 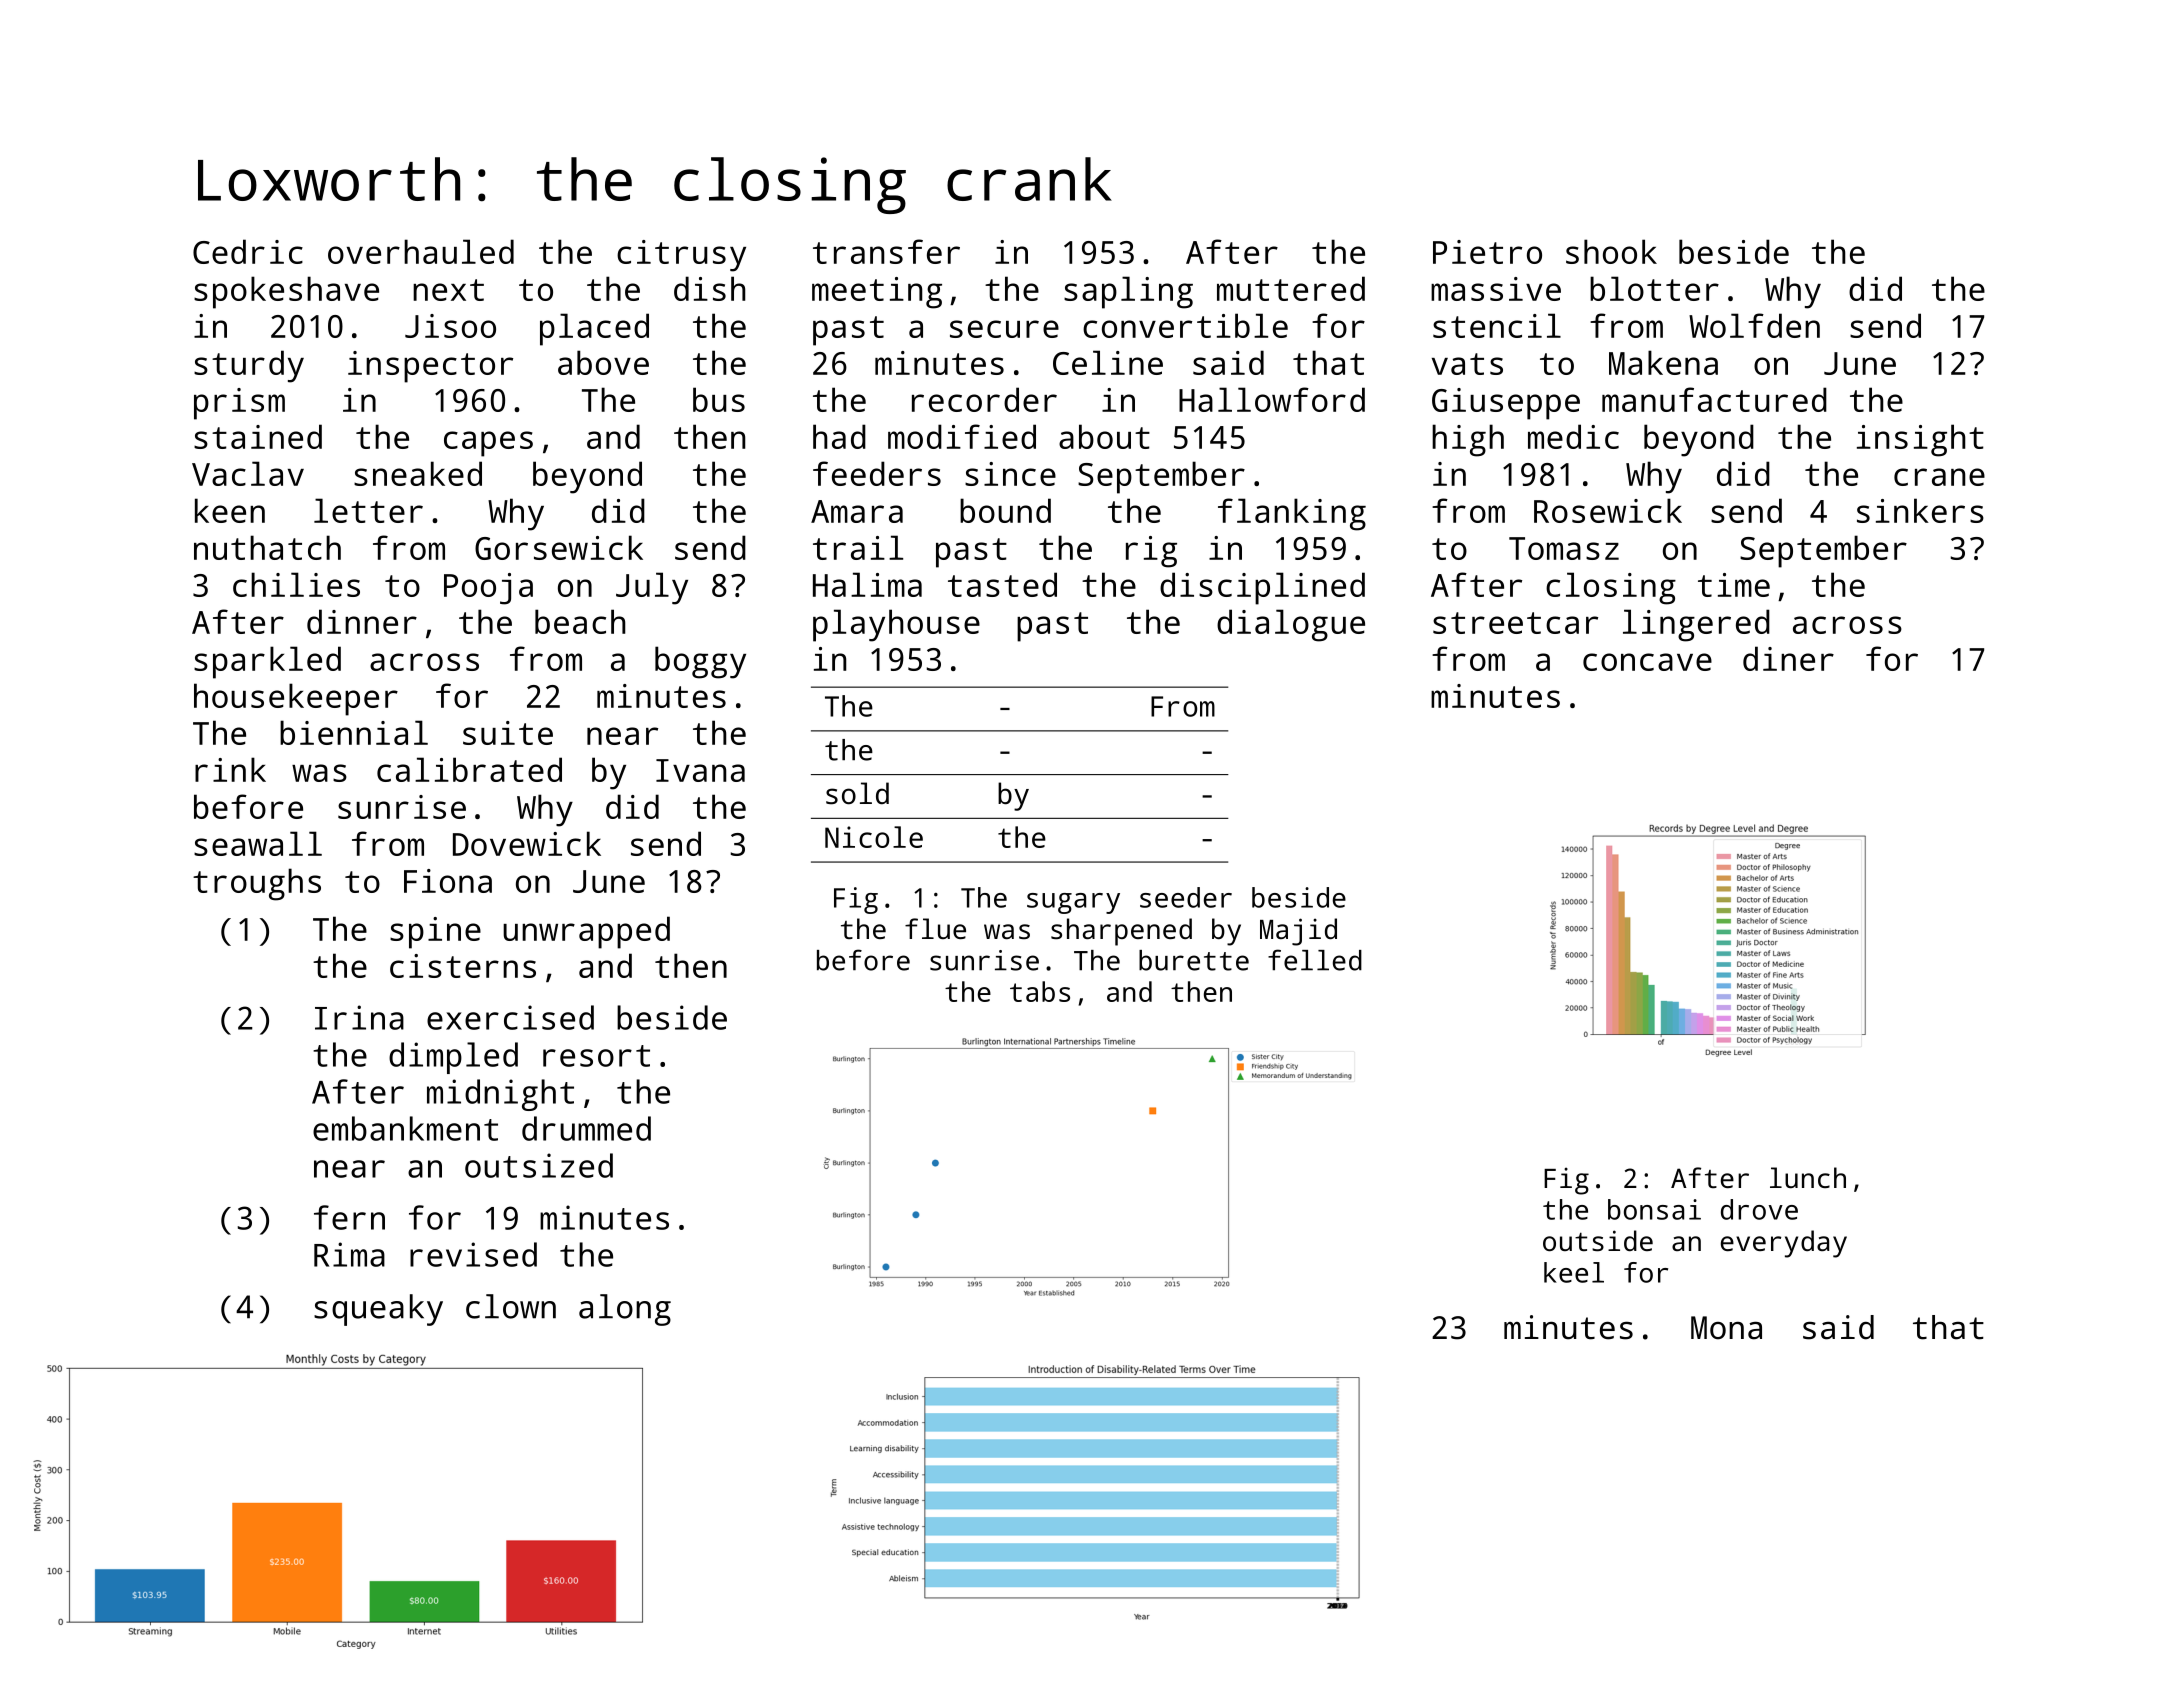 I want to click on lunch, so click(x=1808, y=1177).
